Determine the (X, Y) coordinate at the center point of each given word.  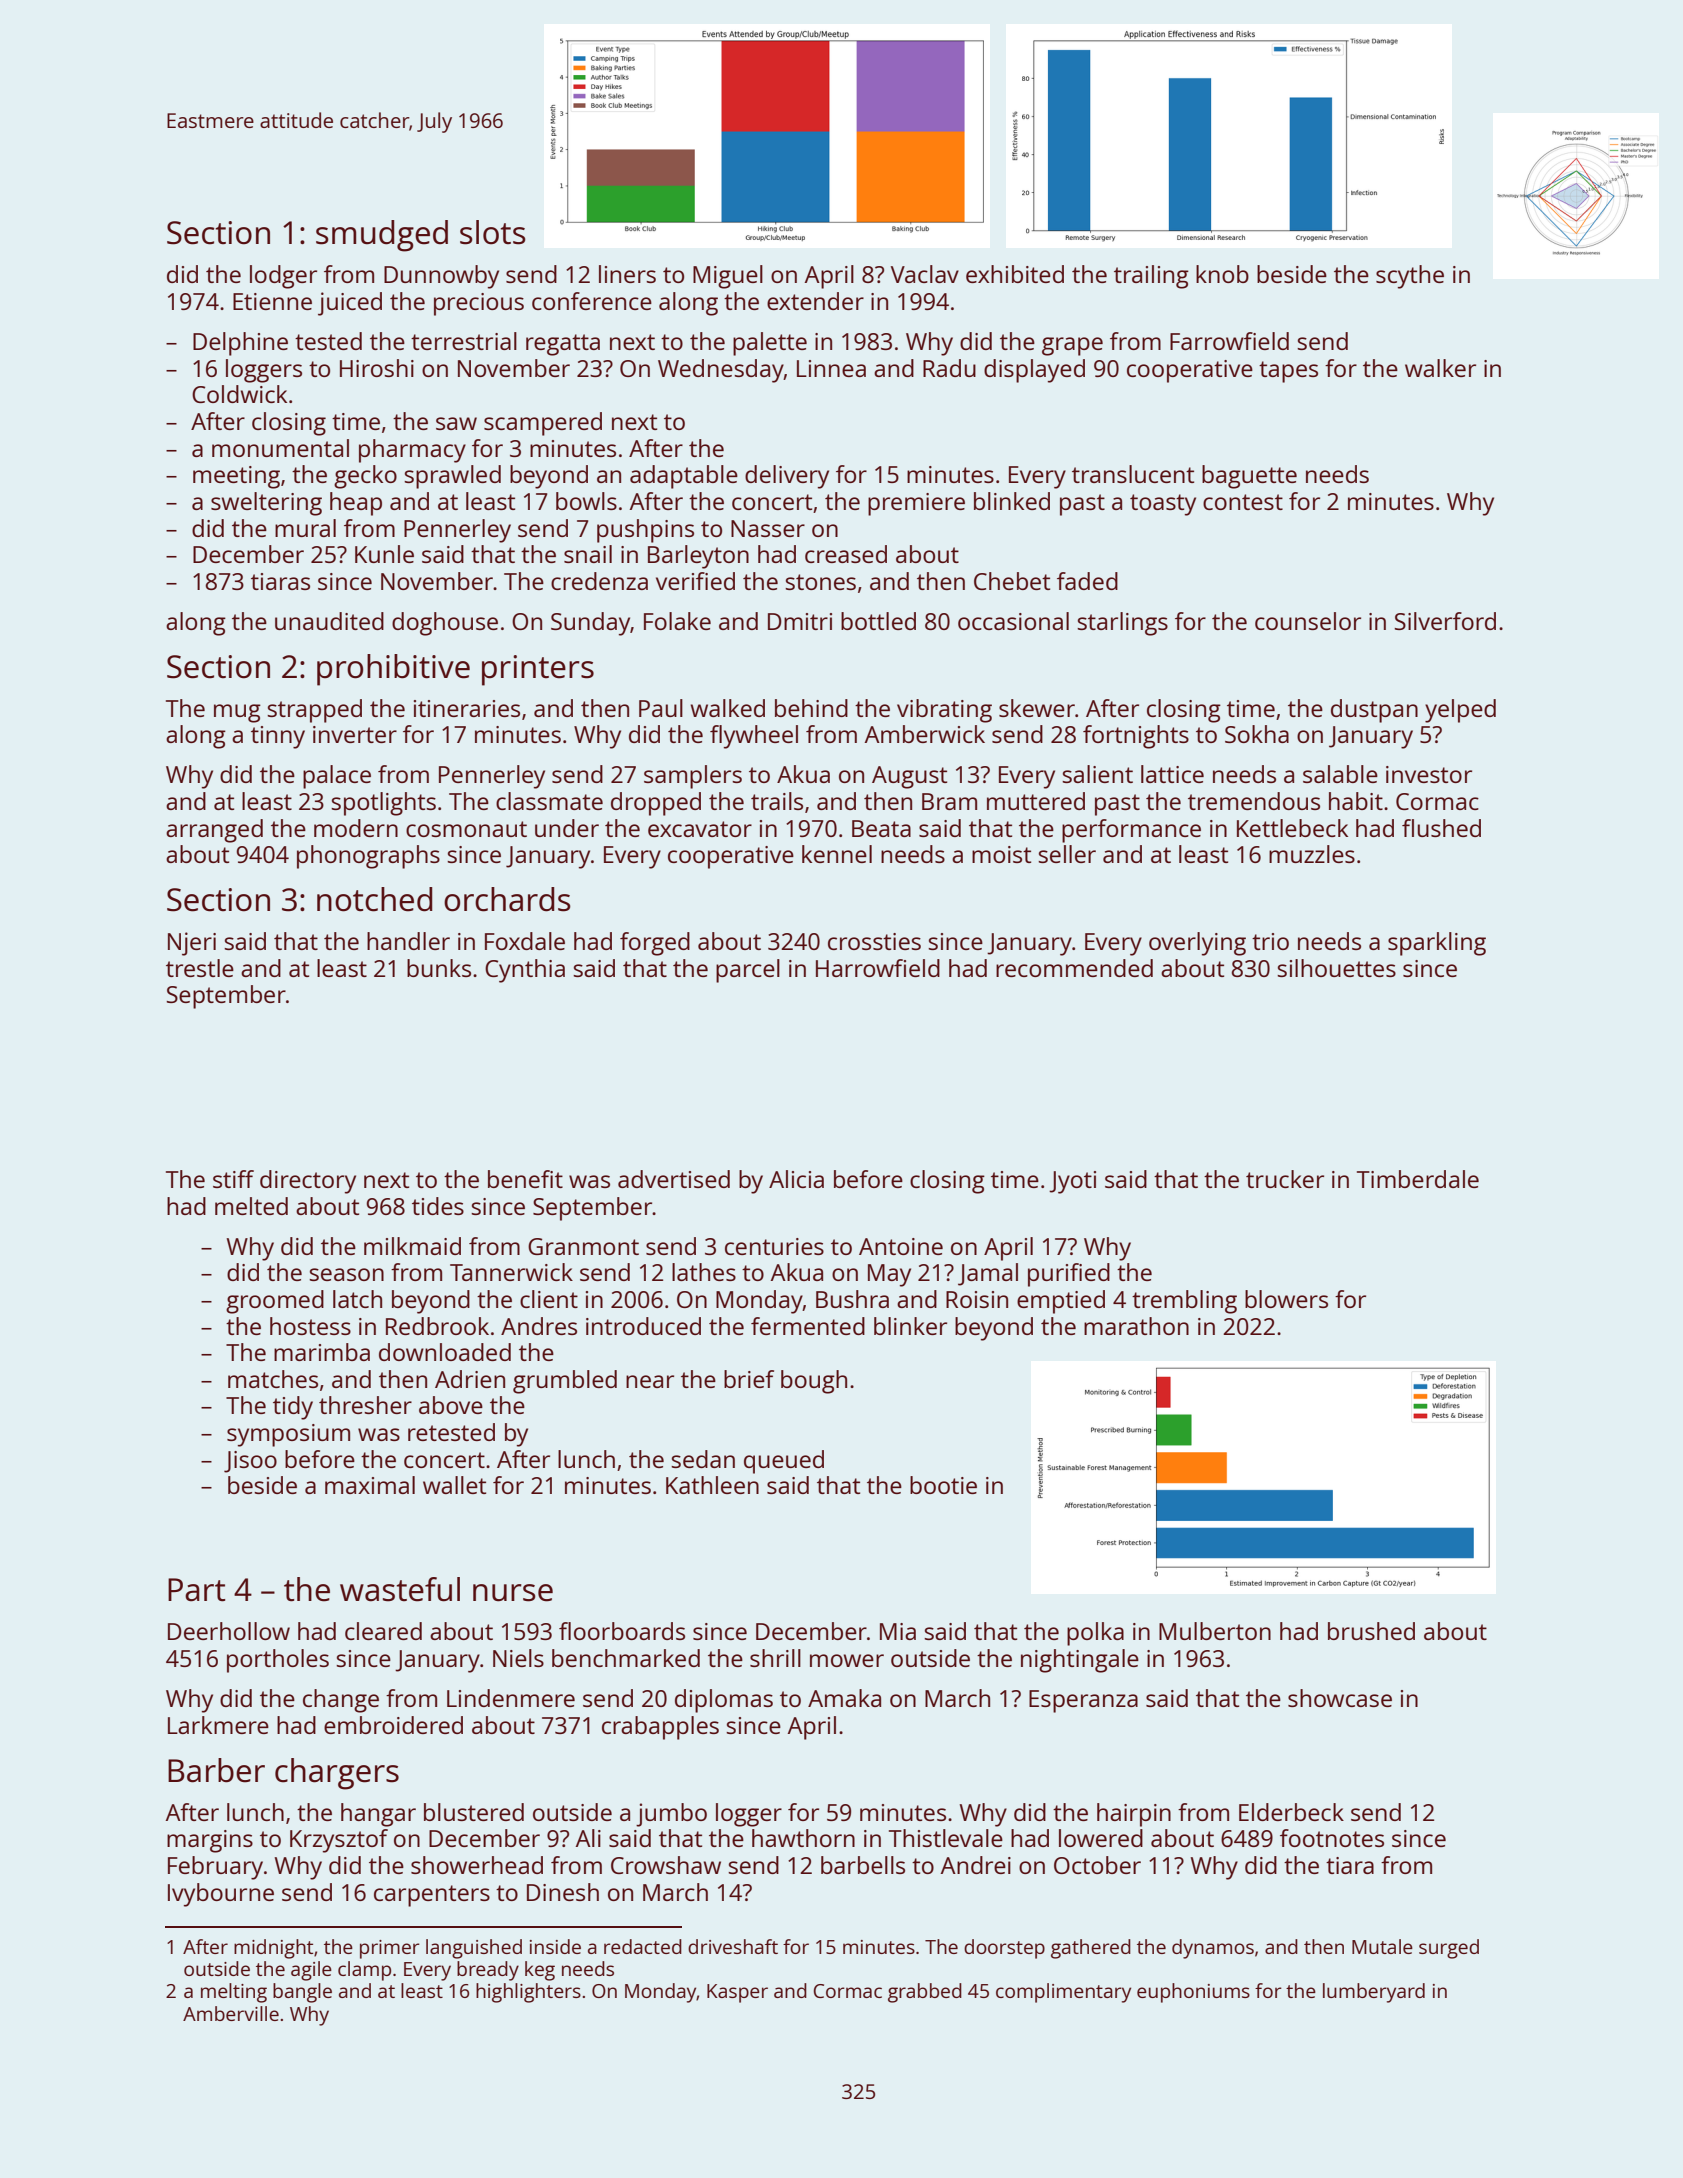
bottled (878, 621)
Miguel (728, 277)
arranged (214, 831)
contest (1243, 502)
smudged (382, 236)
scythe (1410, 277)
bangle (302, 1993)
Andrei (976, 1865)
